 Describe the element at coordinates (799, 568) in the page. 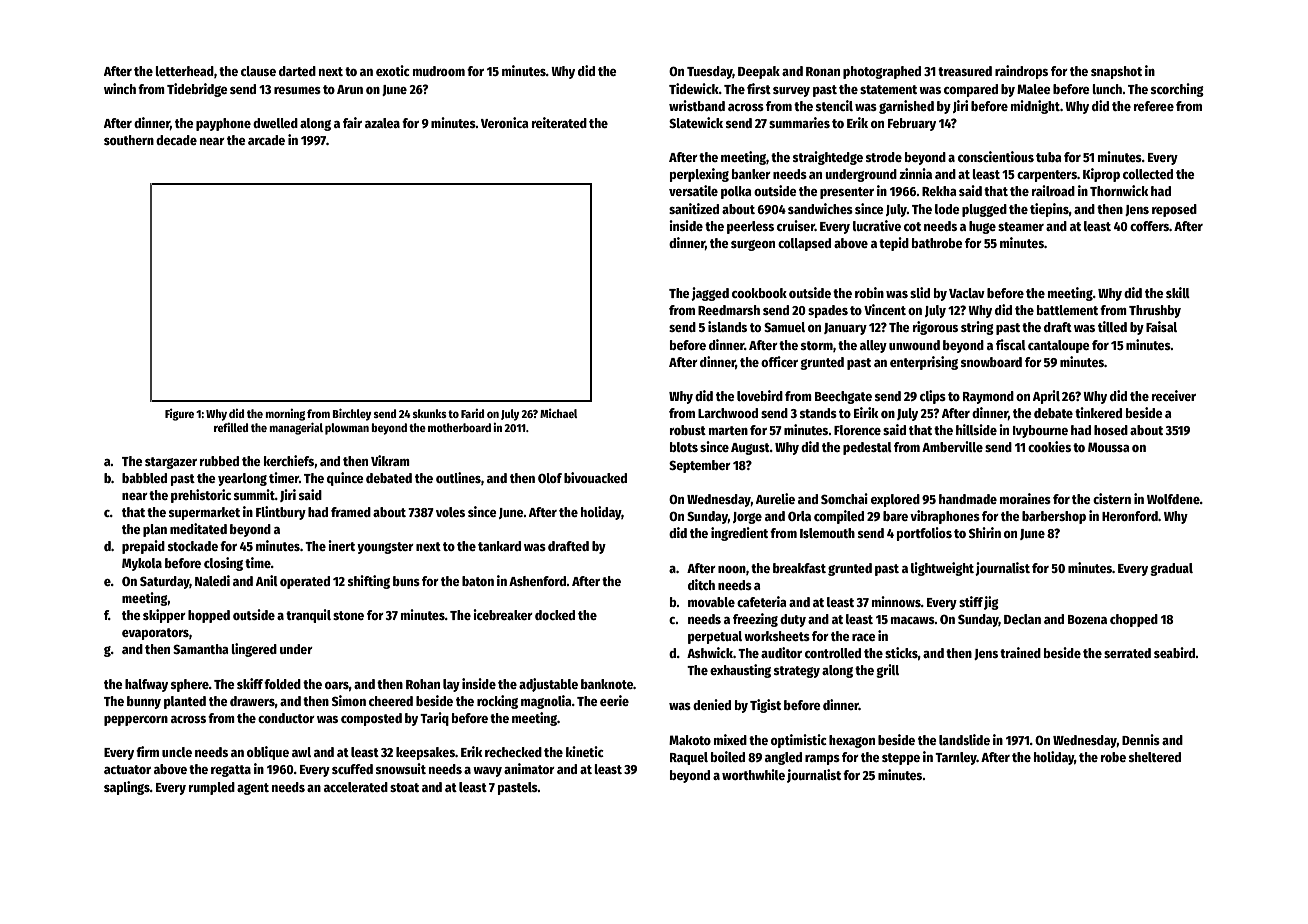

I see `breakfast` at that location.
